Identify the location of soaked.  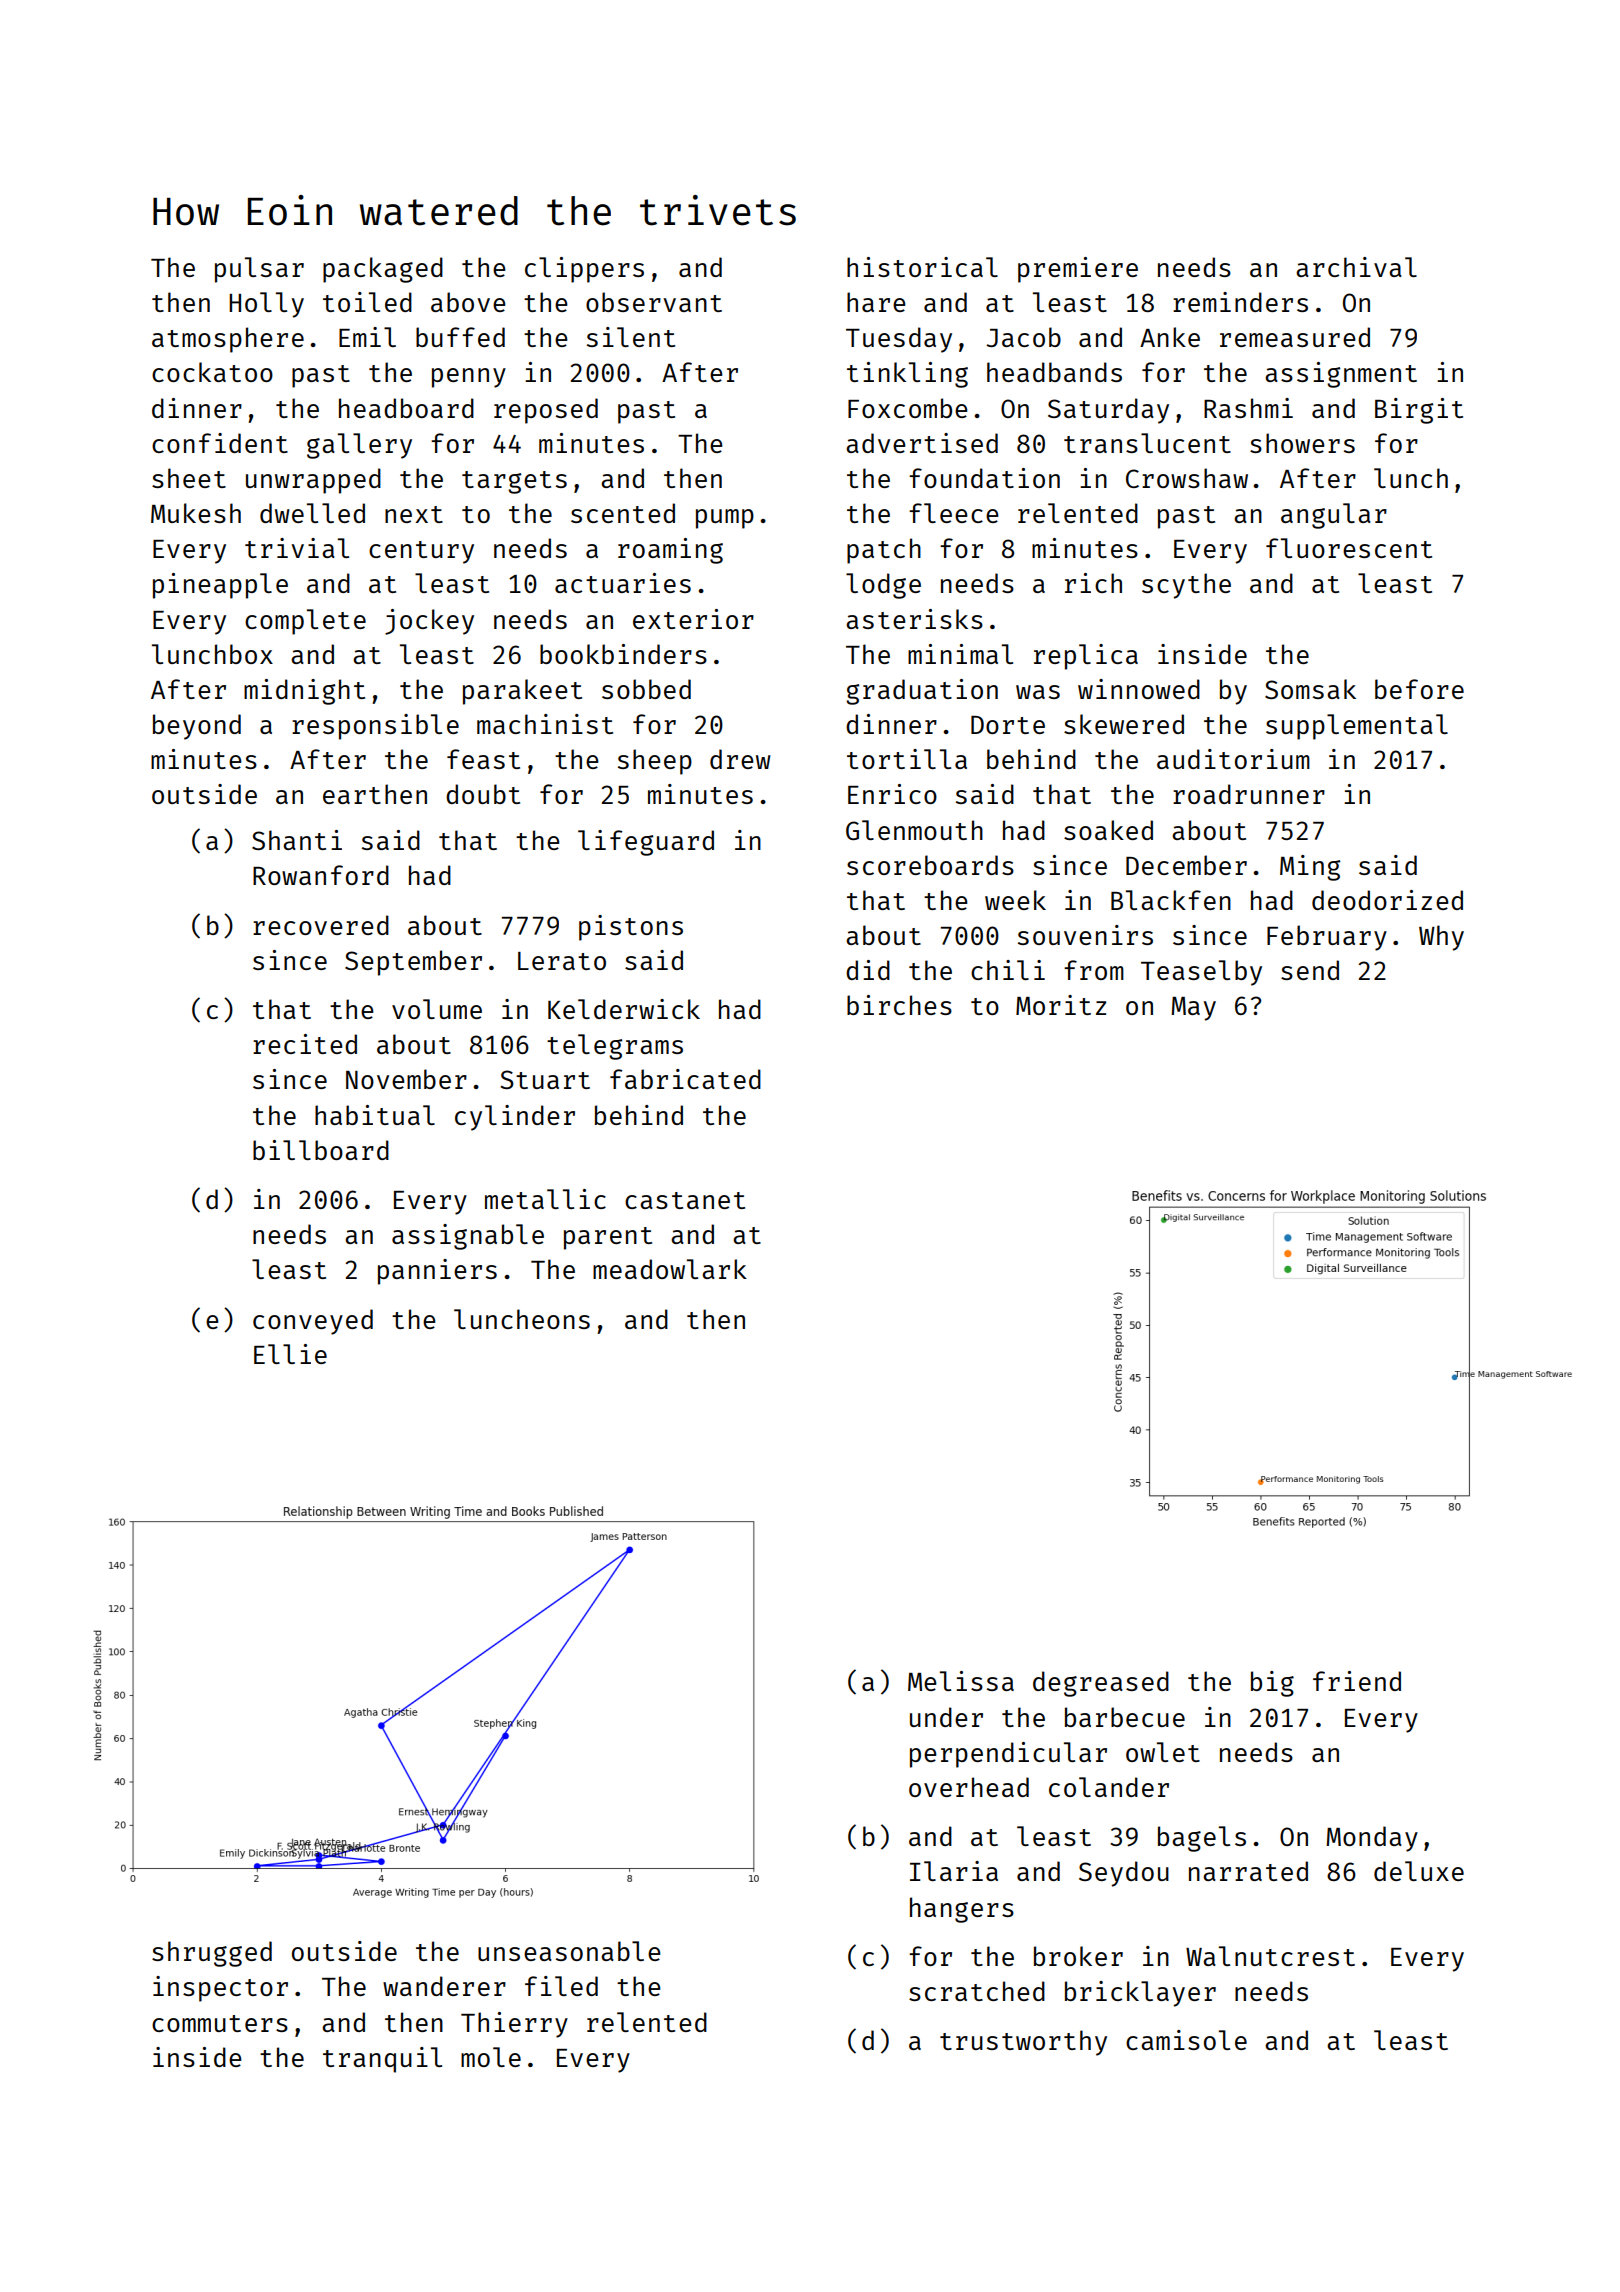
(1108, 830).
